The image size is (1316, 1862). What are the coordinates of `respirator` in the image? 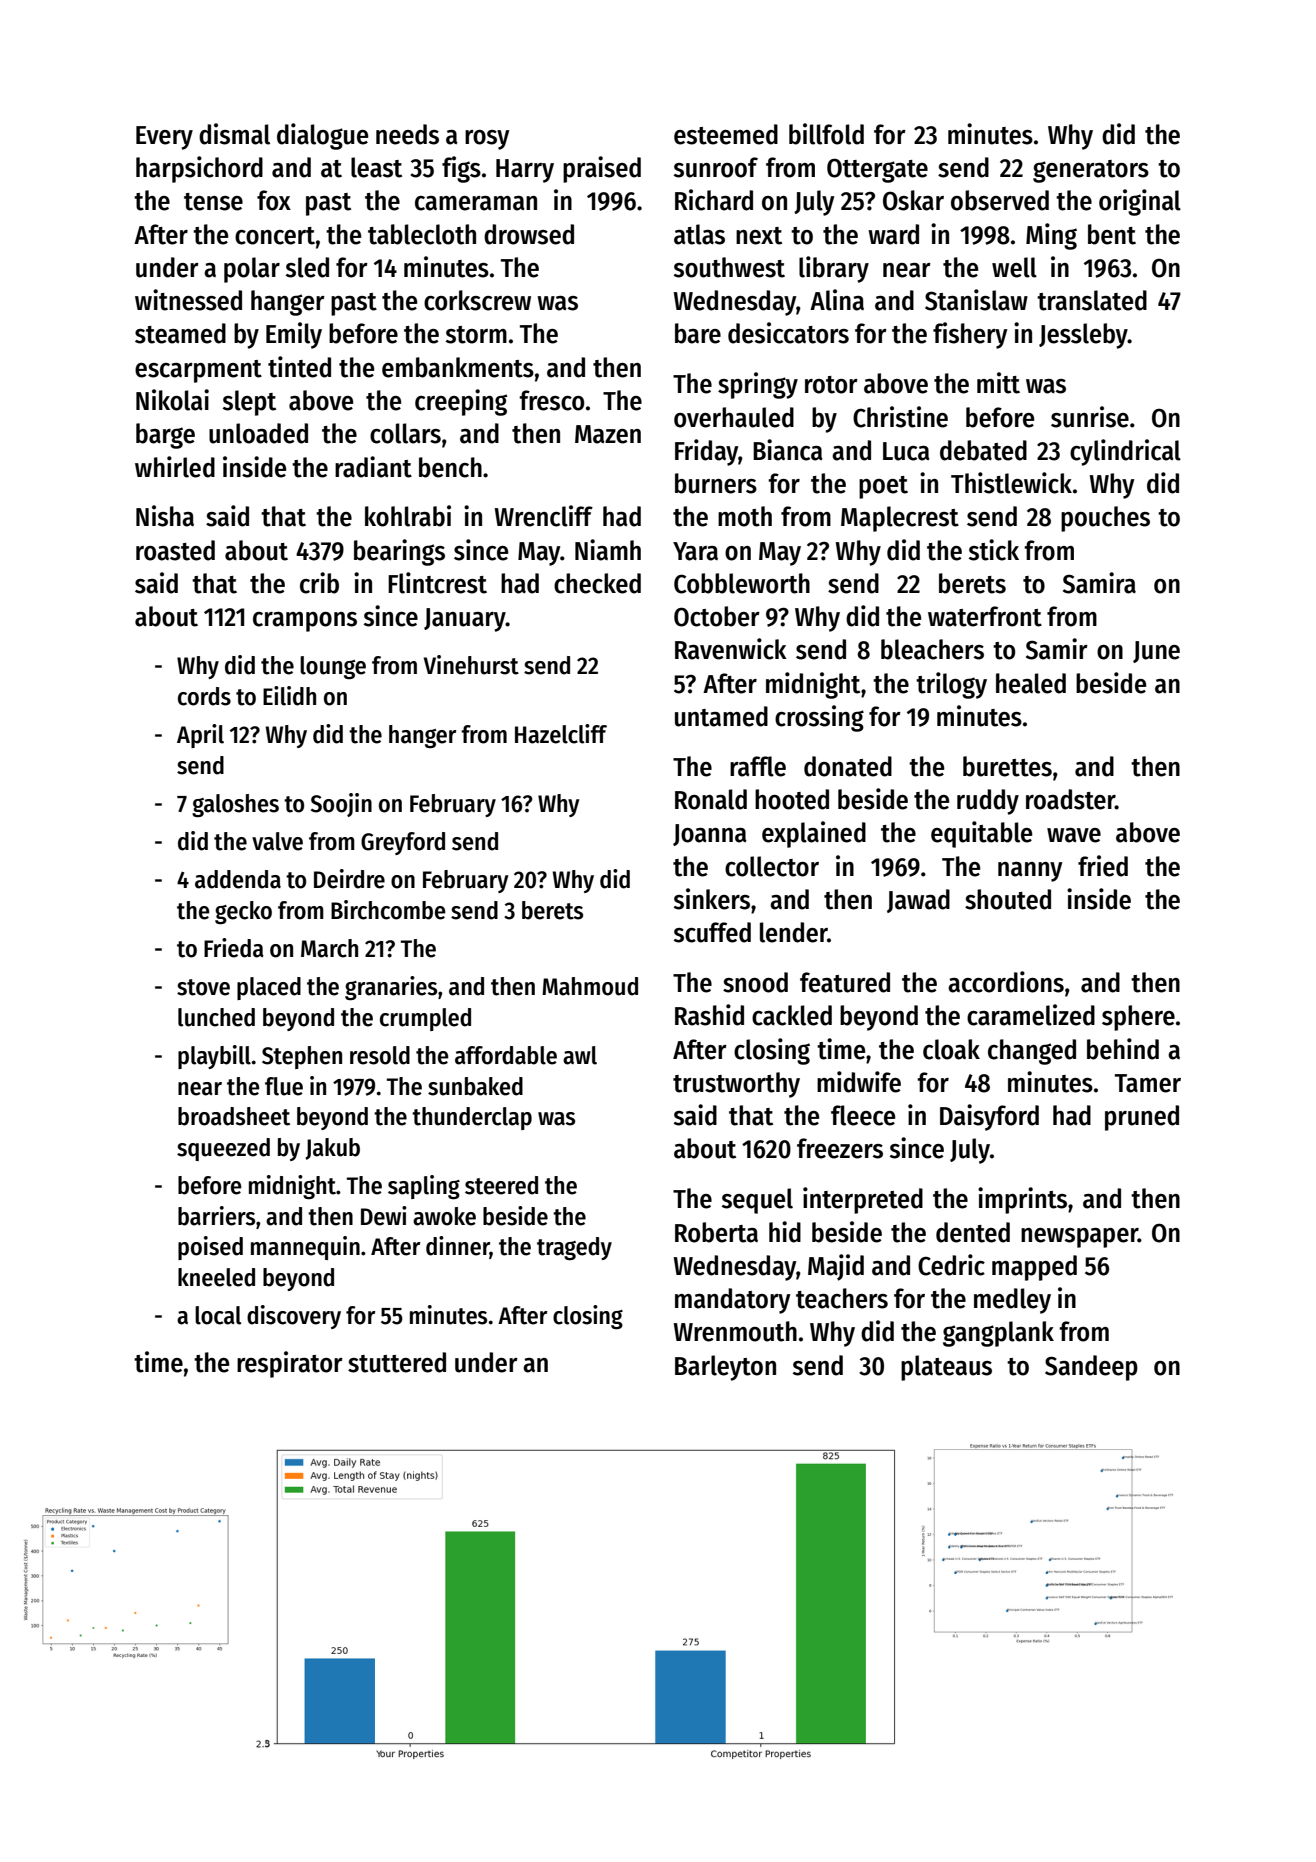 It's located at (290, 1364).
